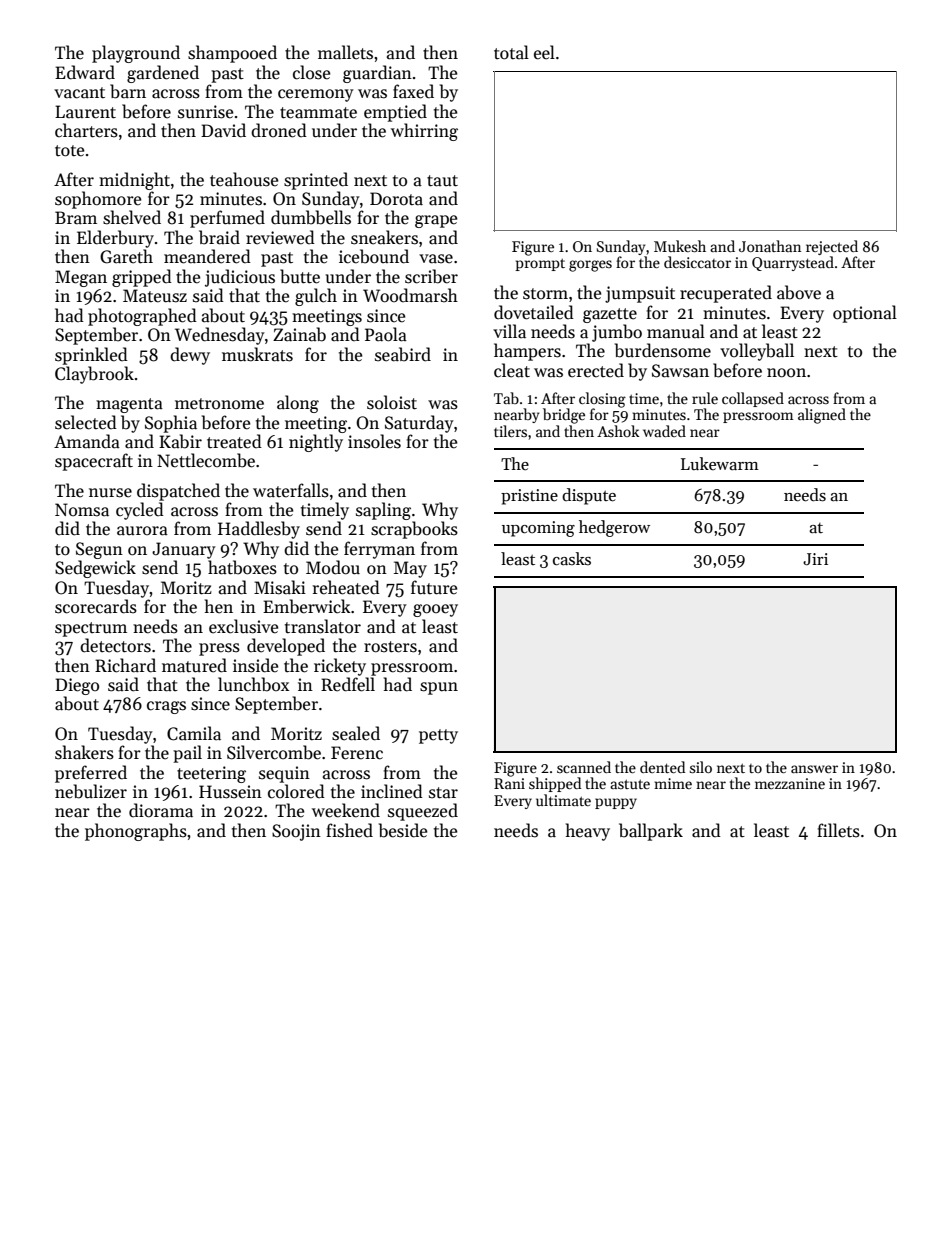 The height and width of the document is (1233, 952). Describe the element at coordinates (680, 246) in the document. I see `Mukesh` at that location.
